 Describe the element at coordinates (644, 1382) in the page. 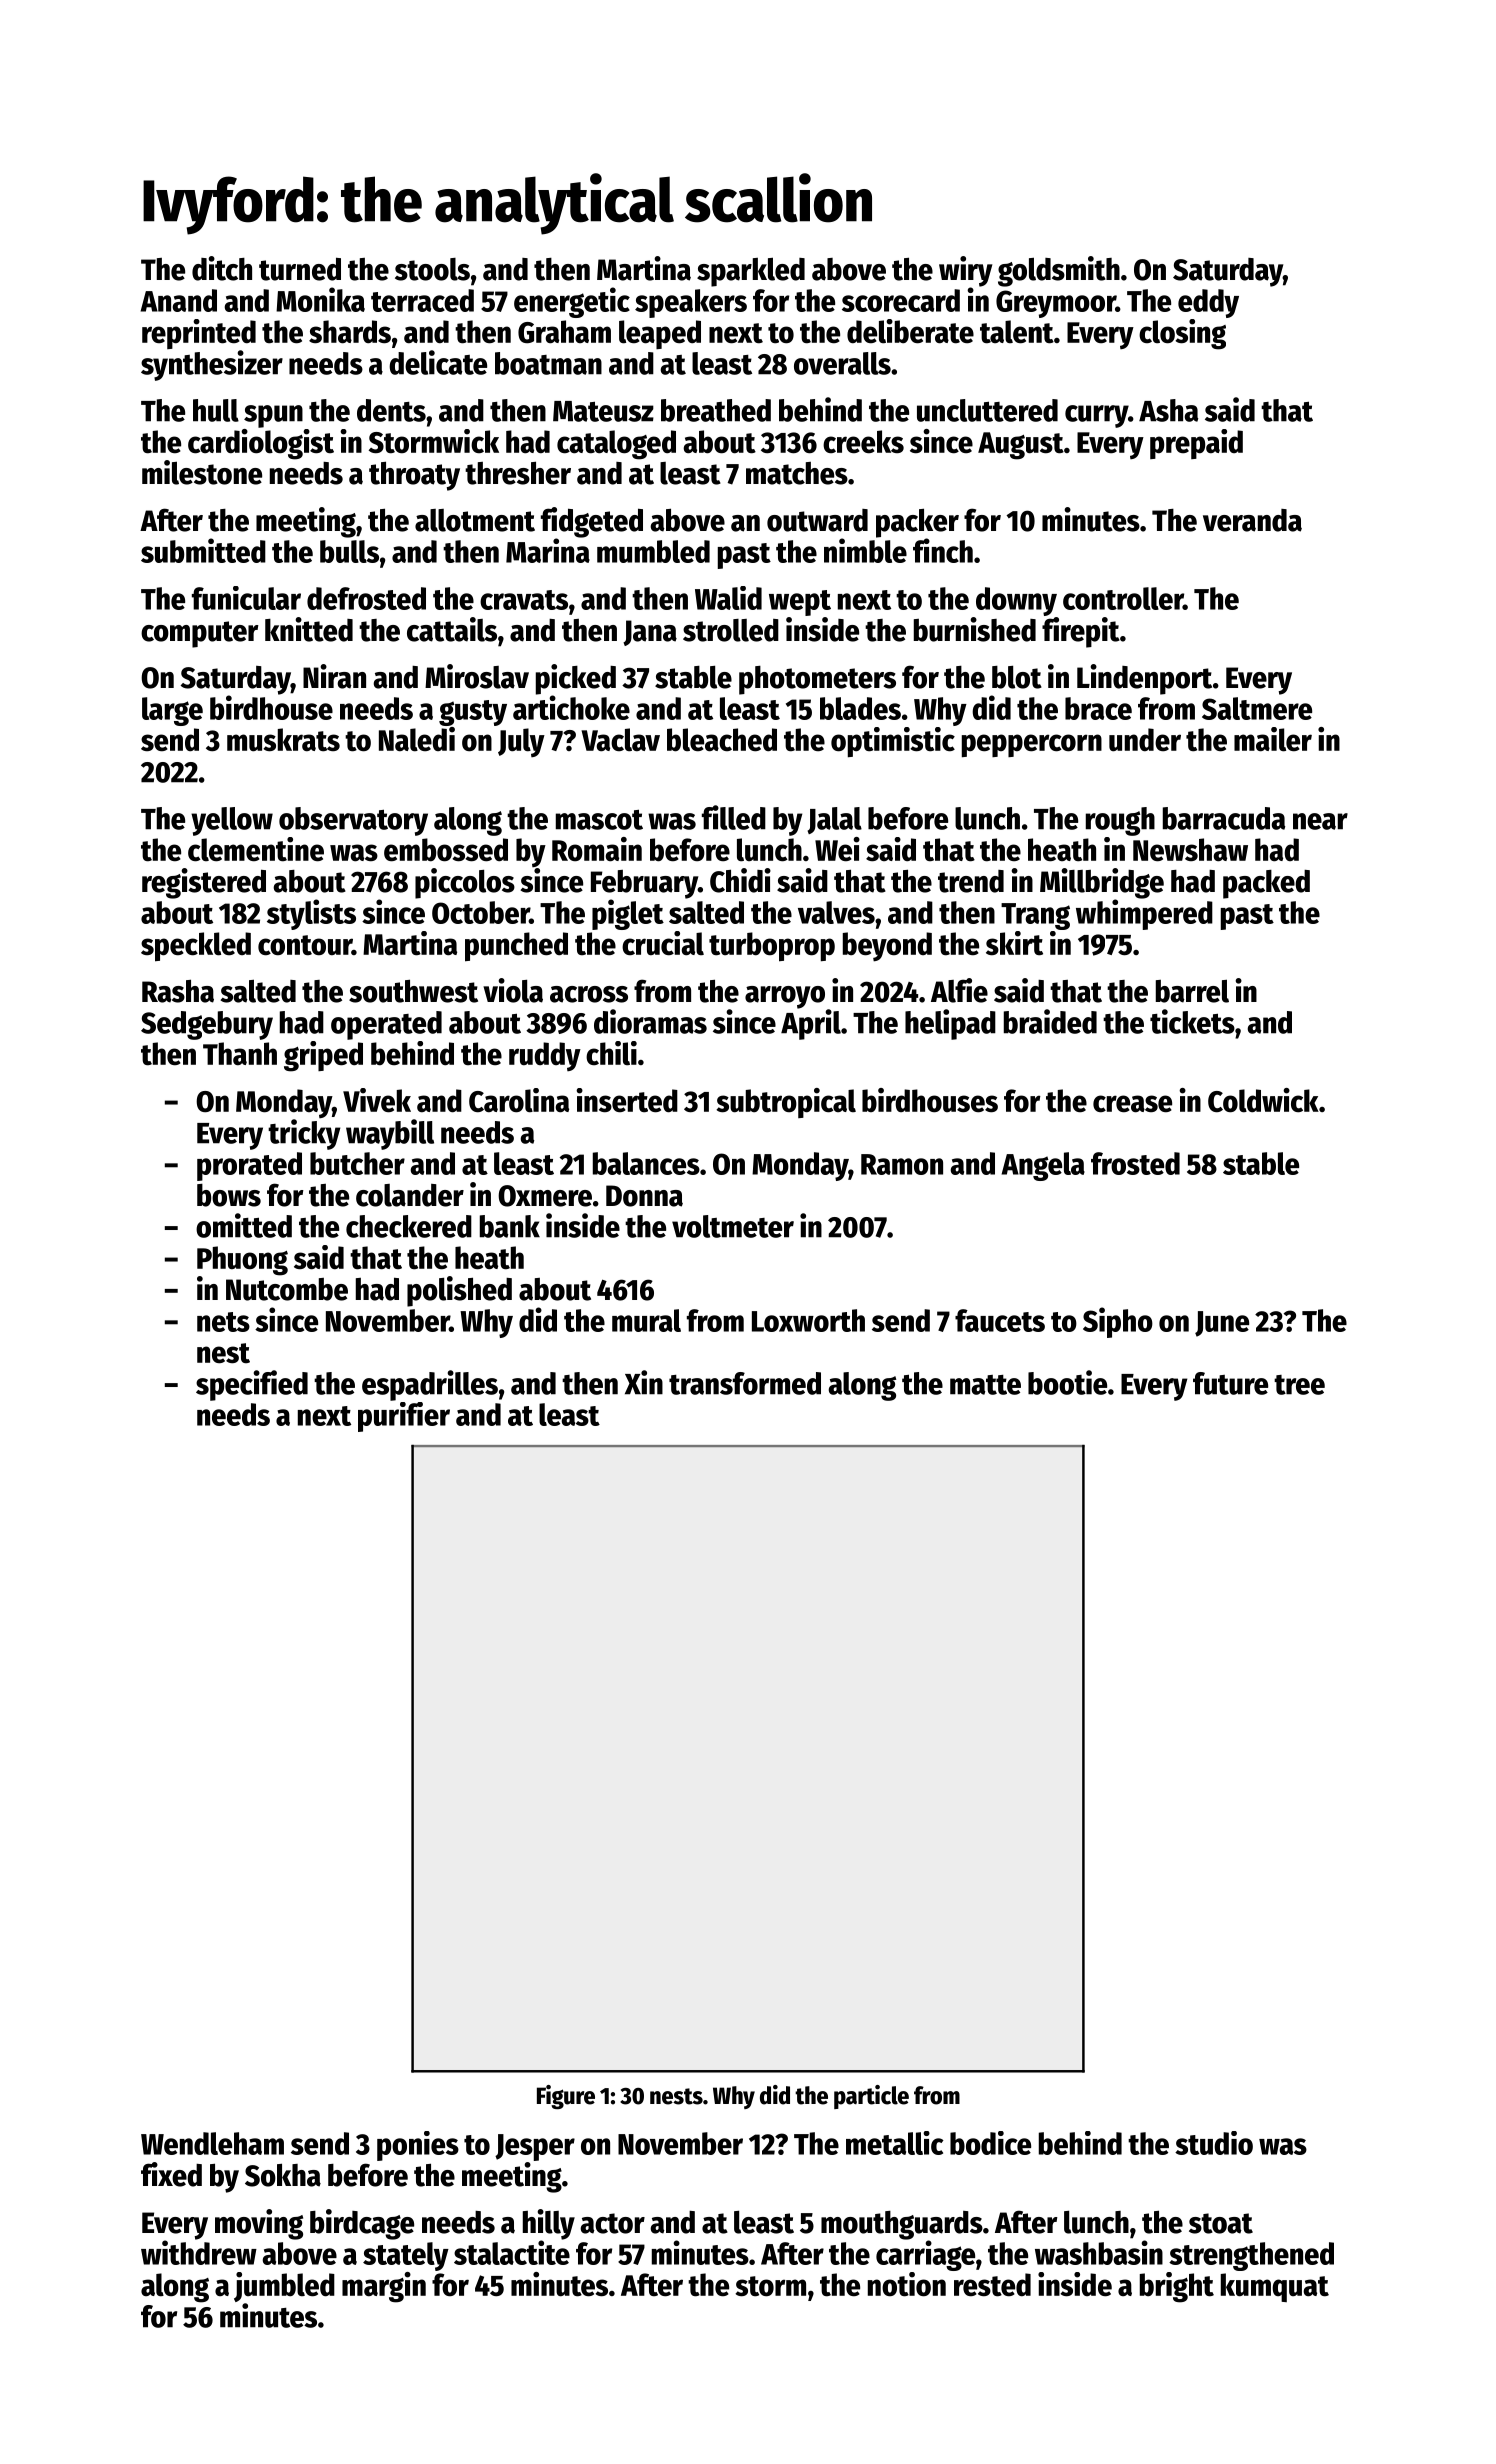

I see `Xin` at that location.
